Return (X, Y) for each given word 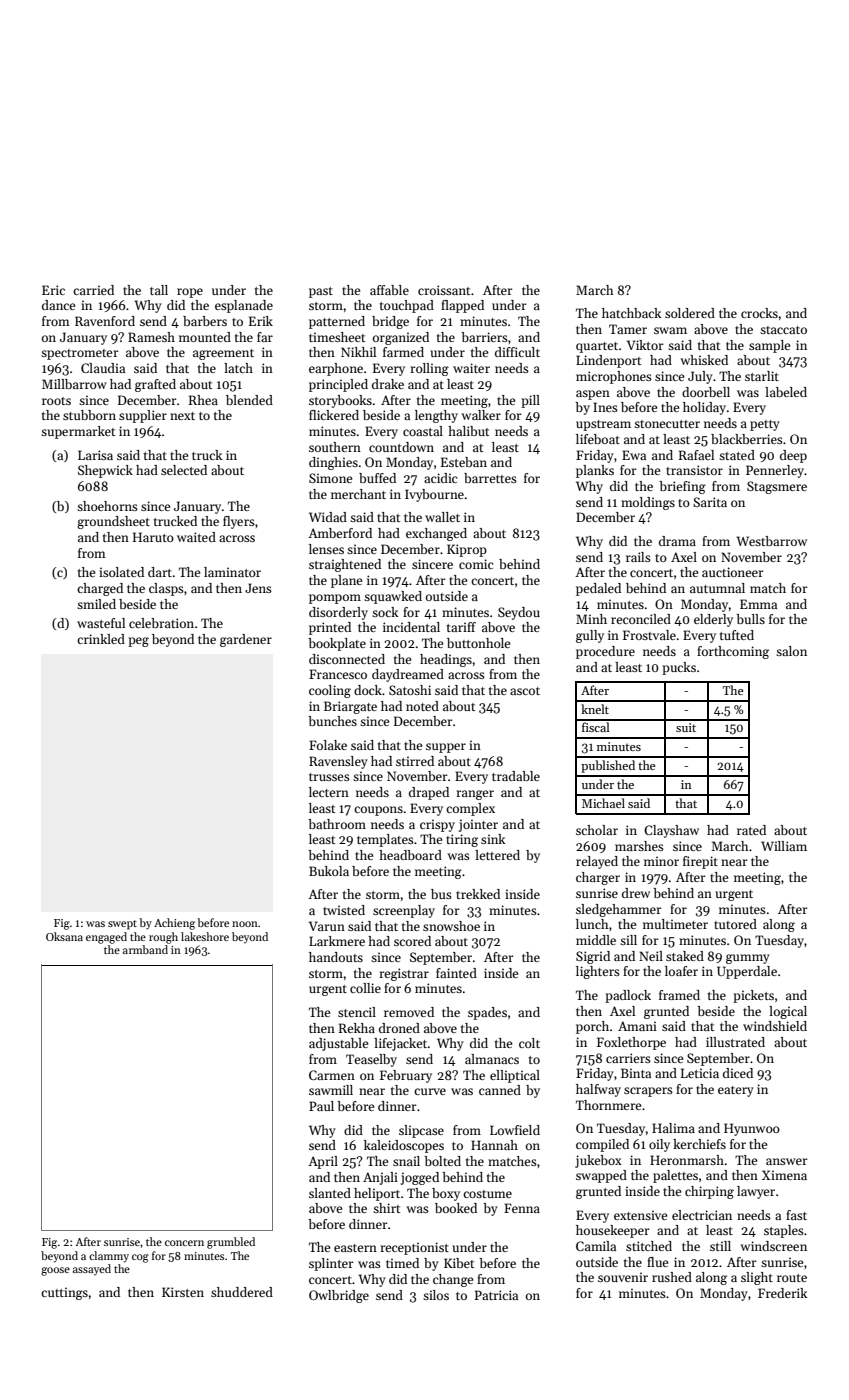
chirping (709, 1192)
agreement (223, 354)
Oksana (64, 936)
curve (430, 1091)
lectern (329, 792)
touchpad (407, 306)
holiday (704, 408)
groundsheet (113, 522)
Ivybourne (434, 495)
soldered (690, 313)
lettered (497, 855)
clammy (109, 1257)
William (784, 846)
